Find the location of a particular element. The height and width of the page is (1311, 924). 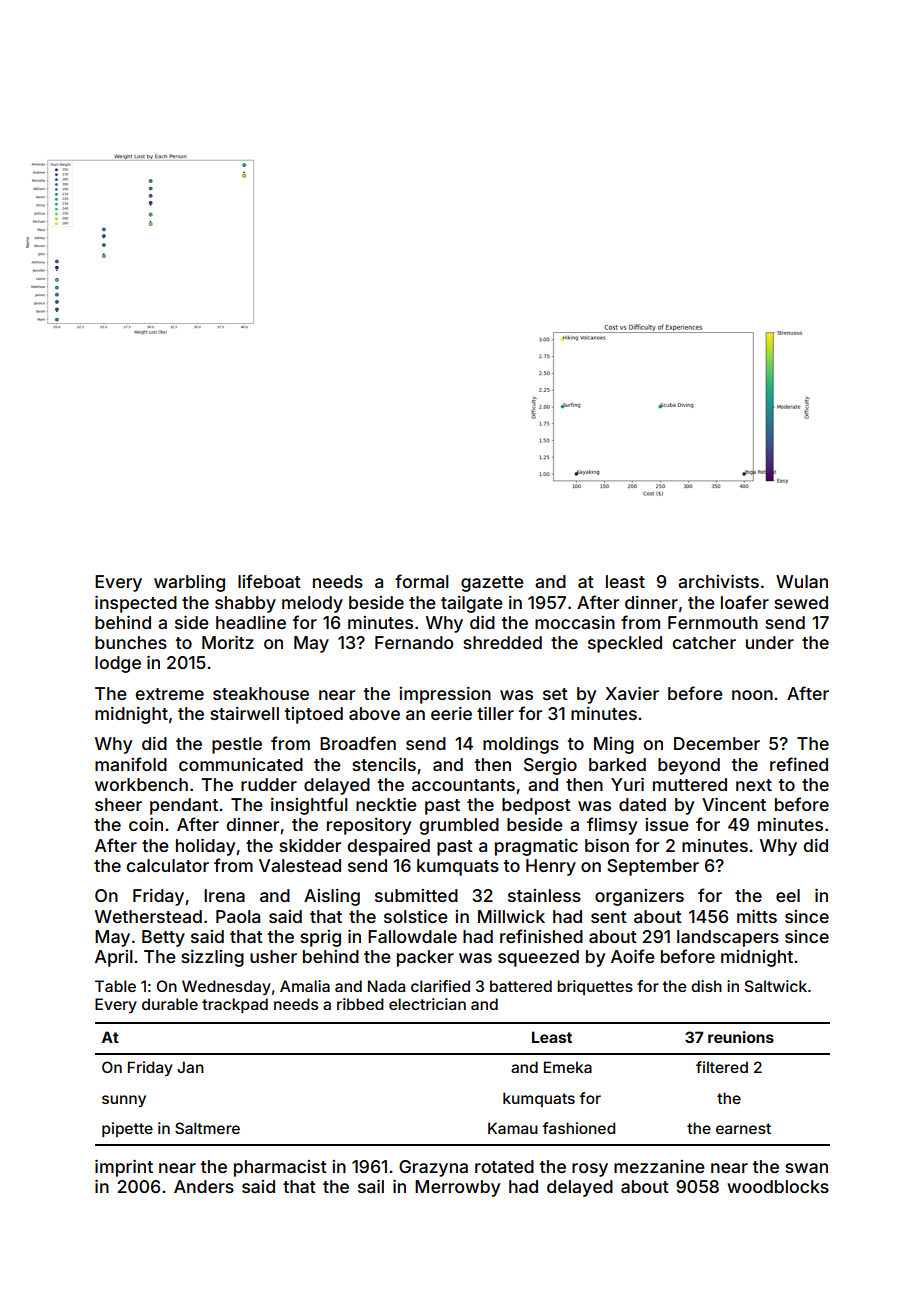

Wulan is located at coordinates (802, 581).
